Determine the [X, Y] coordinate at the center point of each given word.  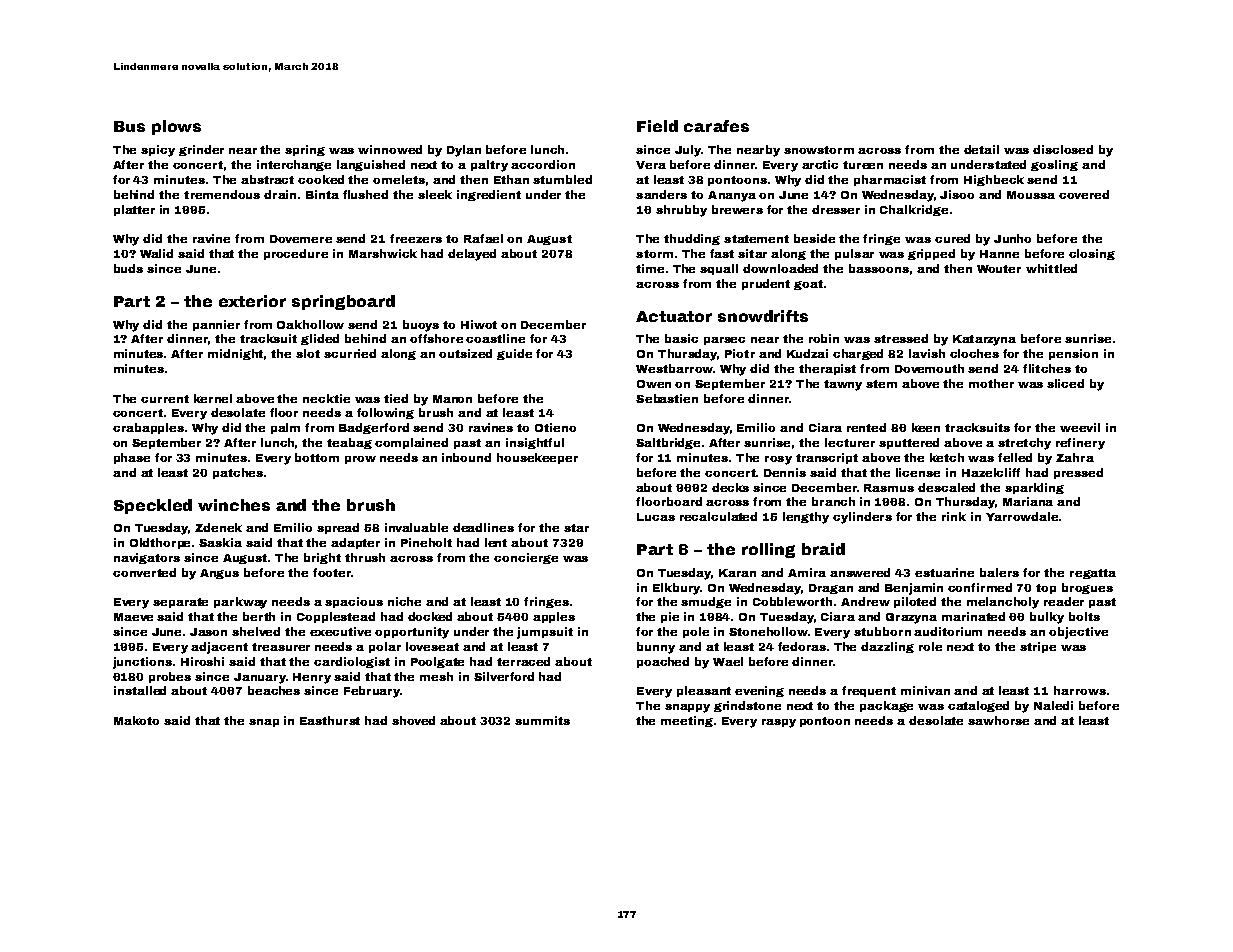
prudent [766, 284]
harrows [1080, 690]
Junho [1012, 238]
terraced [523, 661]
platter [134, 210]
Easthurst [330, 720]
